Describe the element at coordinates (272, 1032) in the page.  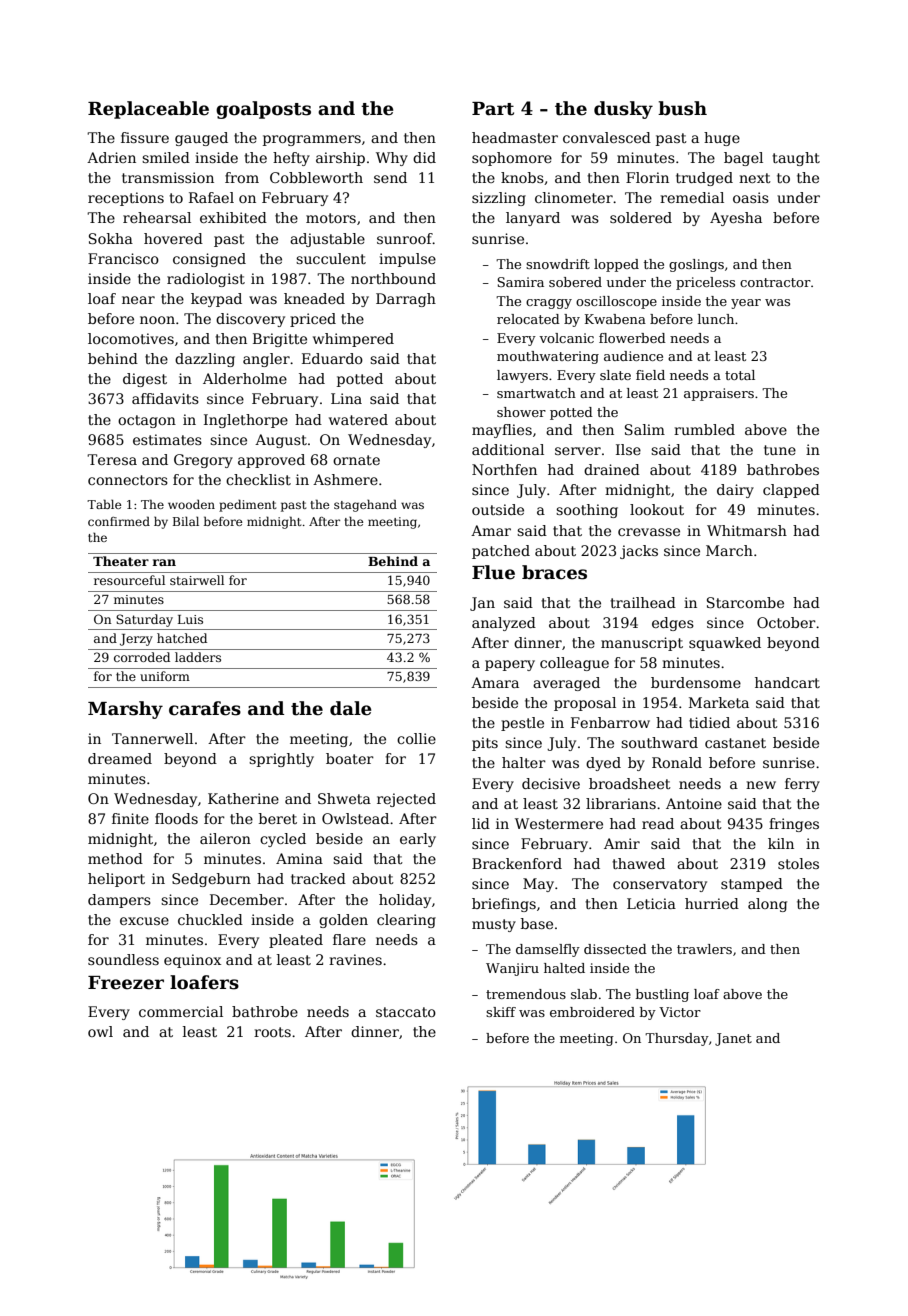
I see `roots` at that location.
